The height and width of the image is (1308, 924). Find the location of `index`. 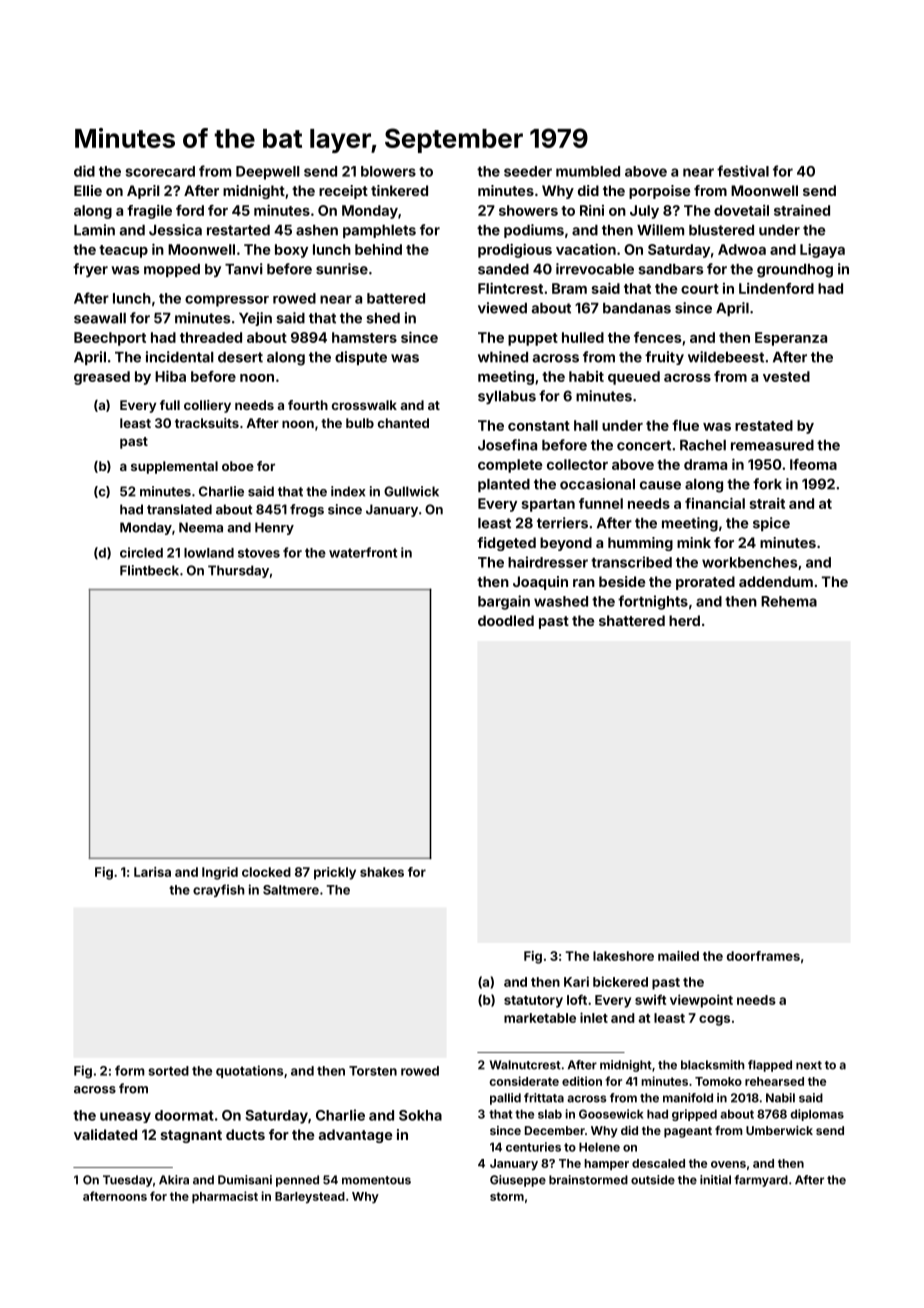

index is located at coordinates (348, 491).
